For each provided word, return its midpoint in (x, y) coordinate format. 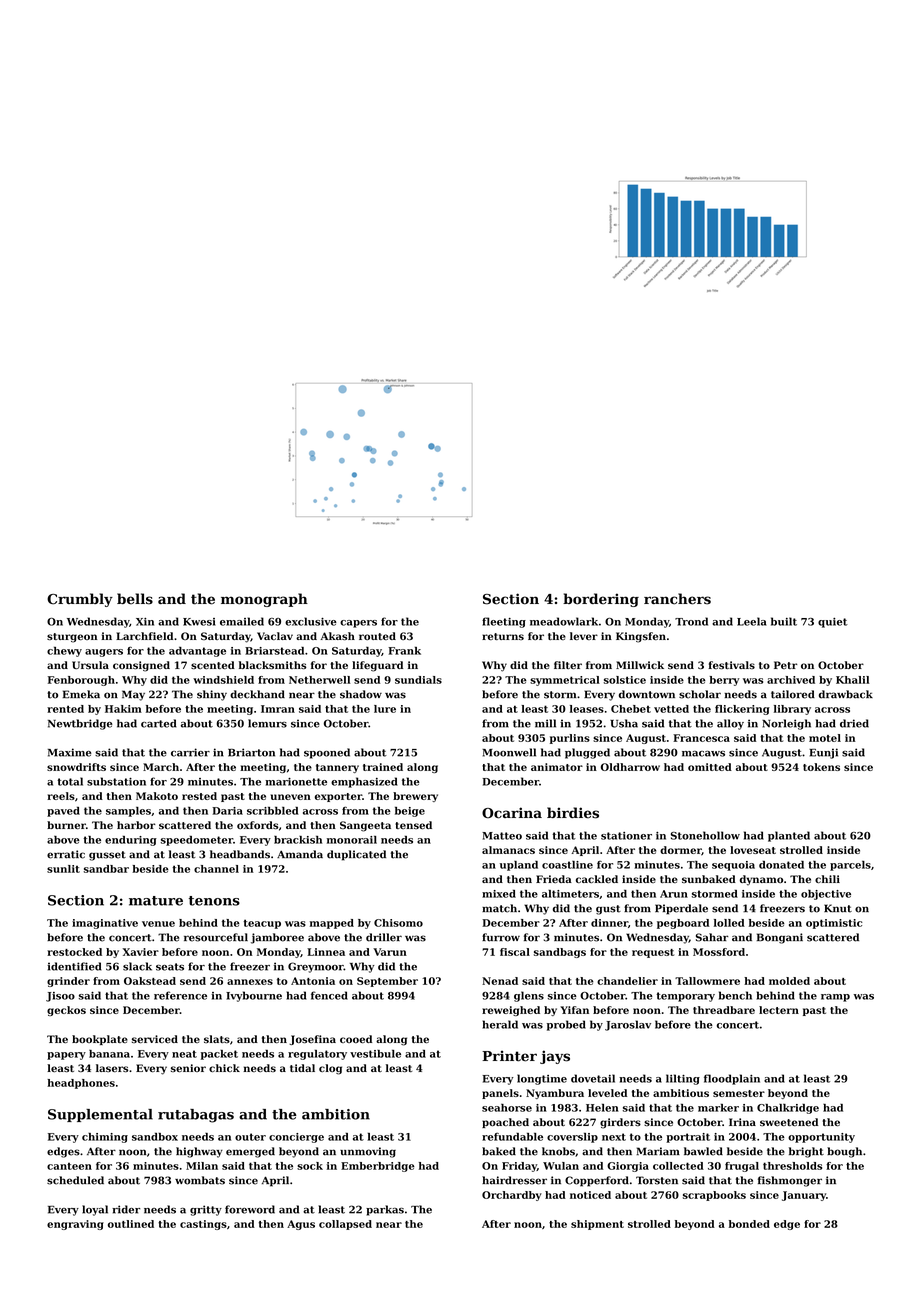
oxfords (257, 825)
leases (587, 709)
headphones (81, 1084)
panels (500, 1094)
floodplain (732, 1079)
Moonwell (509, 752)
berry (724, 681)
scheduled (75, 1180)
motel (825, 738)
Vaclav (275, 636)
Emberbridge (378, 1167)
